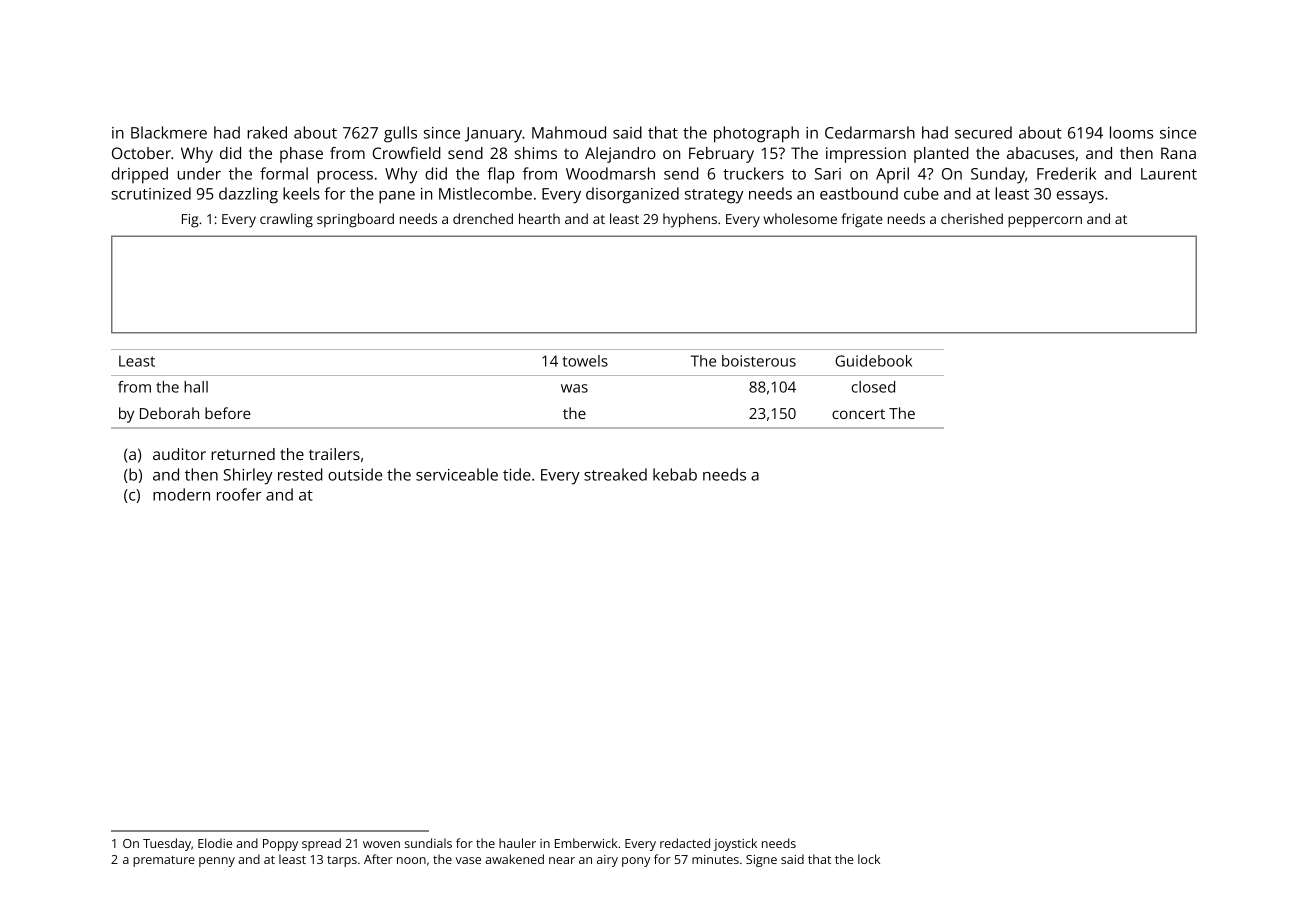 The height and width of the screenshot is (924, 1308). What do you see at coordinates (615, 474) in the screenshot?
I see `streaked` at bounding box center [615, 474].
